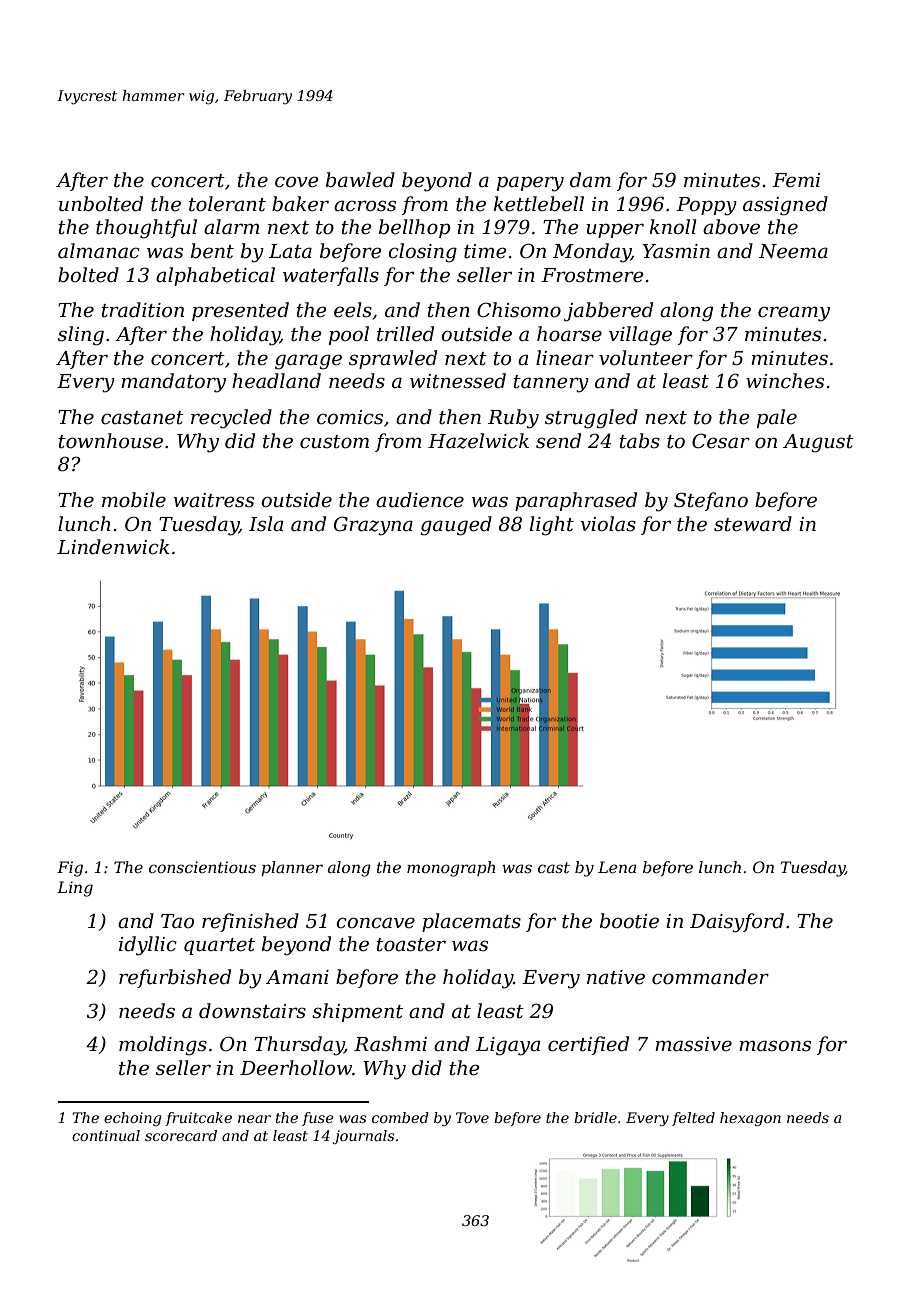 This screenshot has width=924, height=1311. Describe the element at coordinates (400, 1117) in the screenshot. I see `combed` at that location.
